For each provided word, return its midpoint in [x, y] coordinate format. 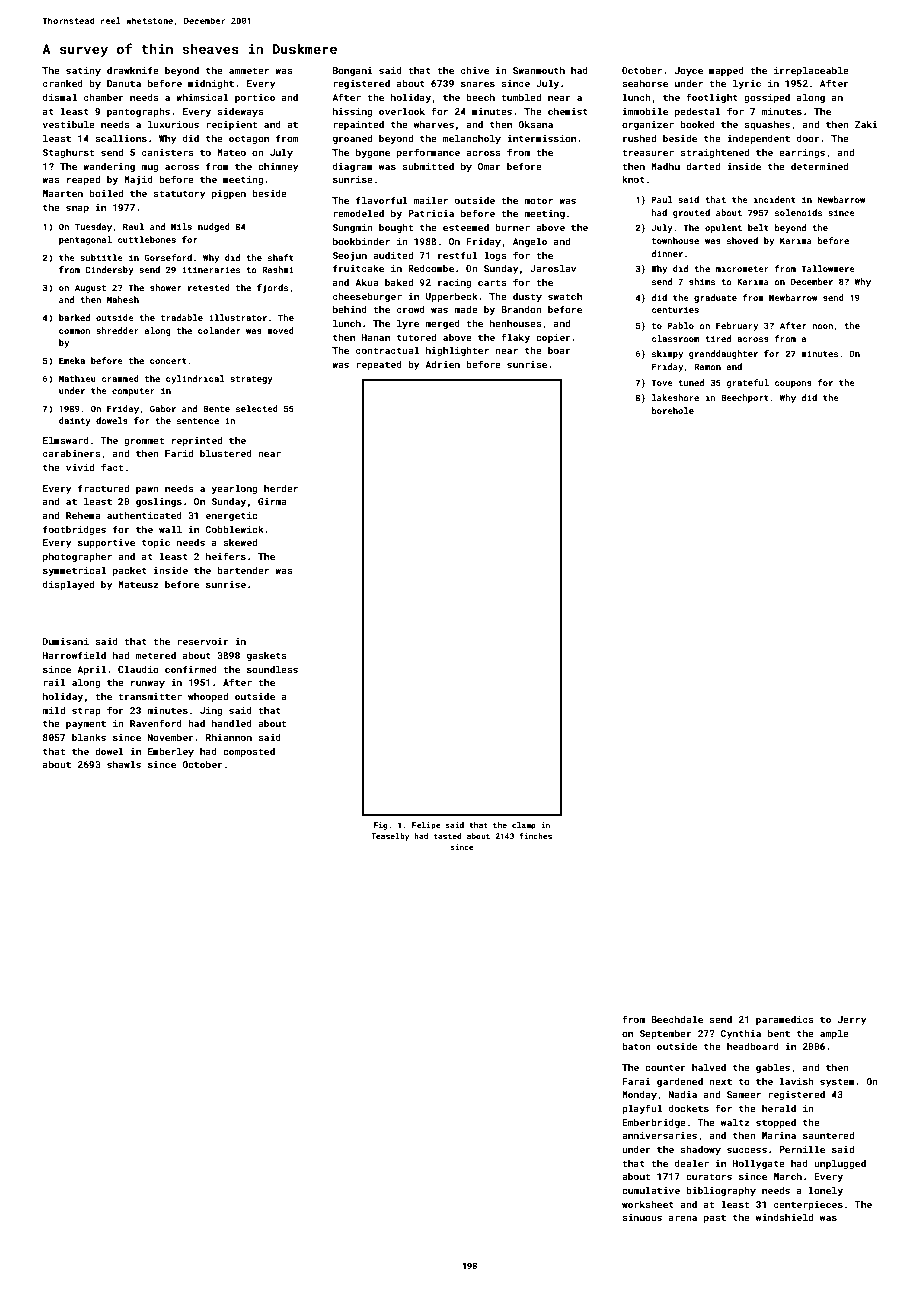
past [715, 1218]
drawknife [133, 70]
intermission [541, 138]
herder [281, 488]
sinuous [642, 1217]
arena [683, 1218]
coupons [793, 384]
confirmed [191, 669]
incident [775, 199]
